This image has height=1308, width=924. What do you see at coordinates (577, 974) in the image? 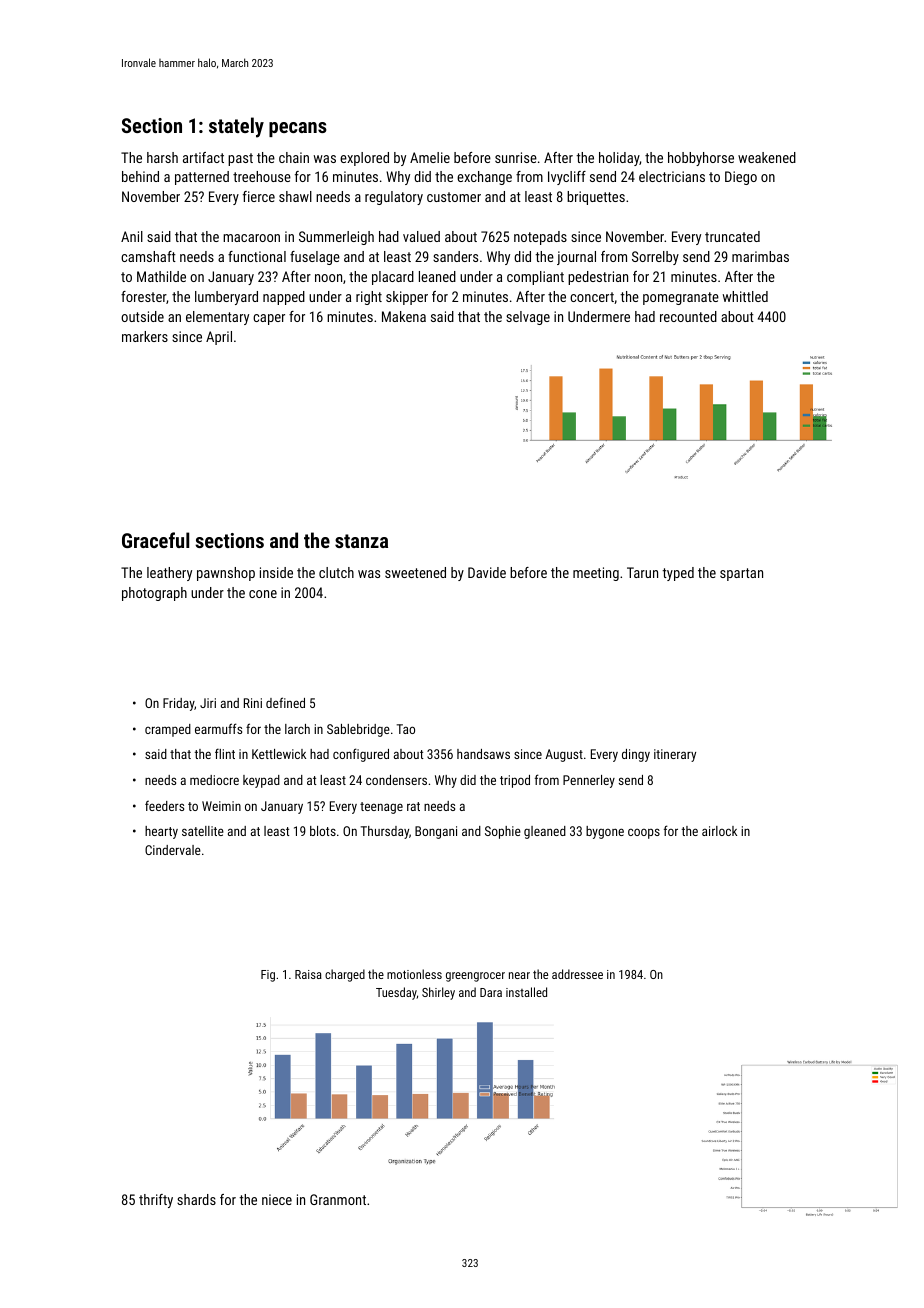
I see `addressee` at bounding box center [577, 974].
